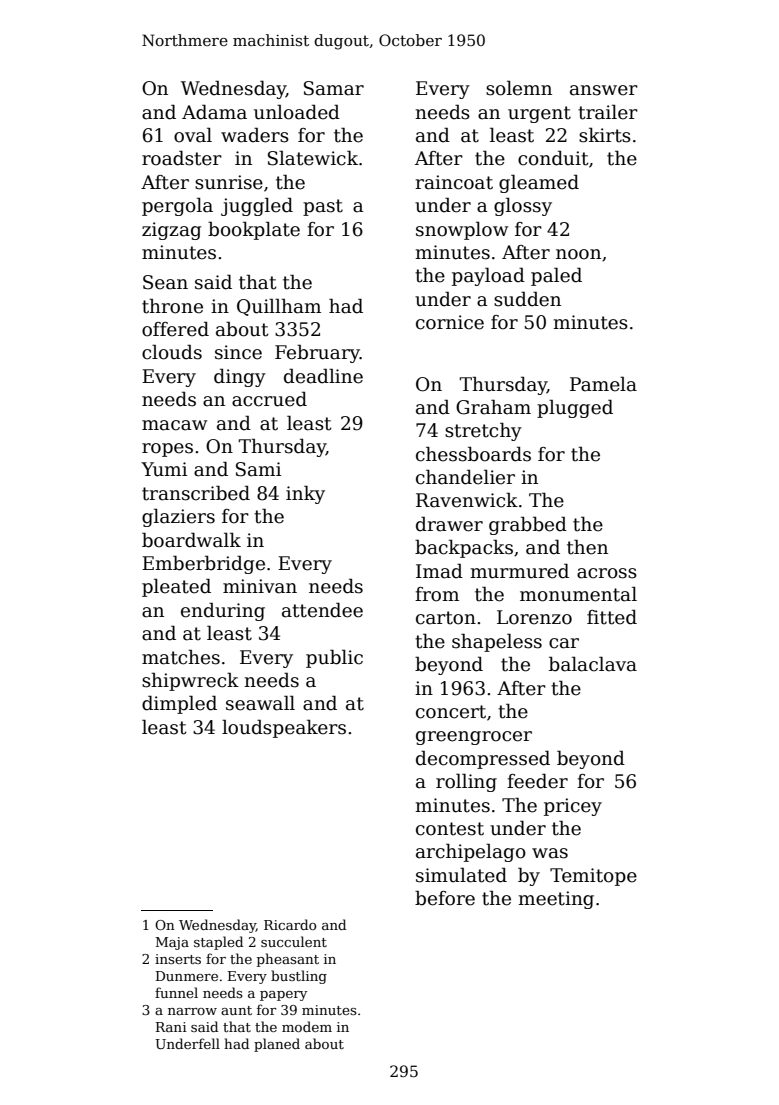 The width and height of the page is (779, 1105). I want to click on Rani, so click(171, 1027).
